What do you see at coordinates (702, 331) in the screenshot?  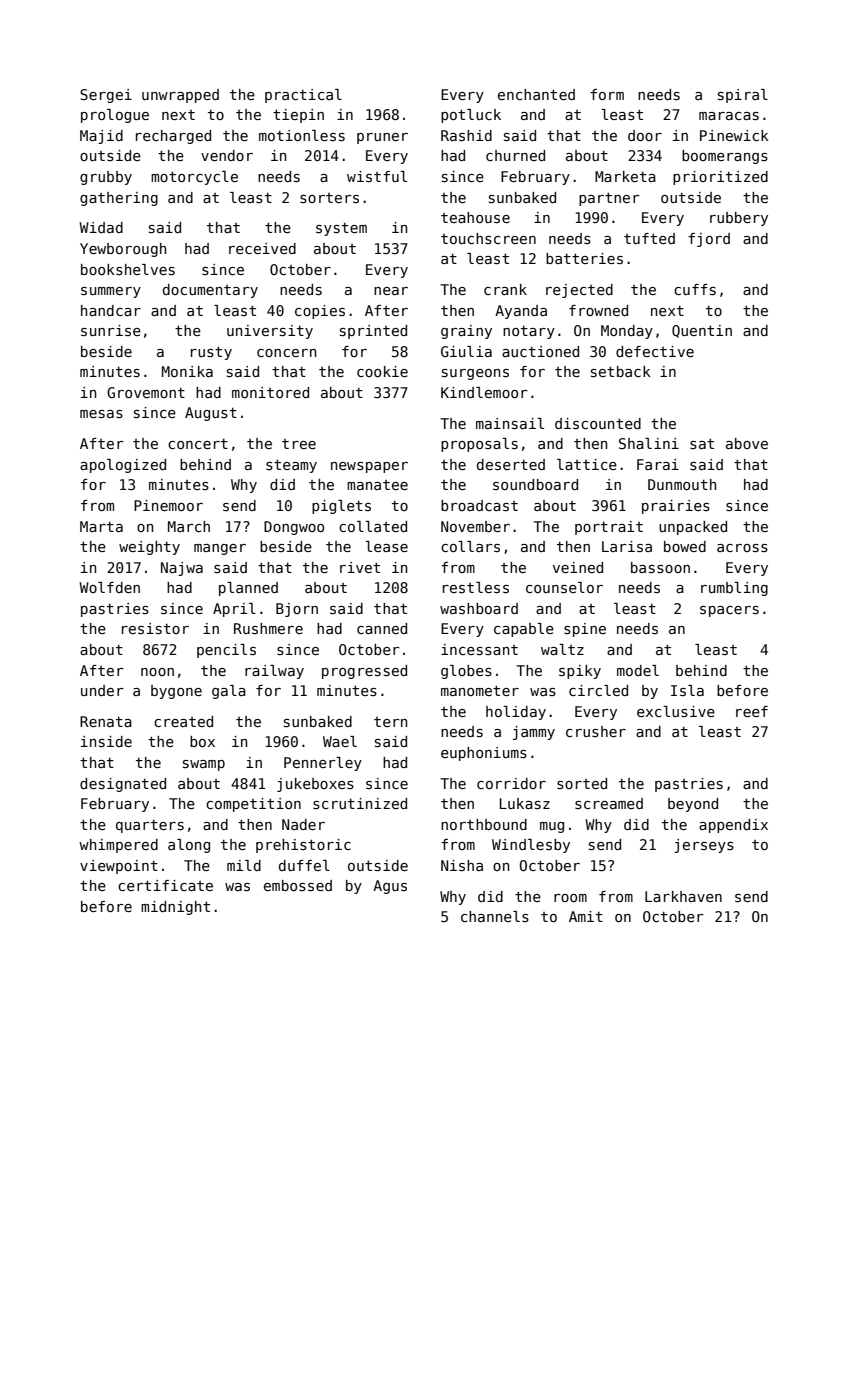 I see `Quentin` at bounding box center [702, 331].
